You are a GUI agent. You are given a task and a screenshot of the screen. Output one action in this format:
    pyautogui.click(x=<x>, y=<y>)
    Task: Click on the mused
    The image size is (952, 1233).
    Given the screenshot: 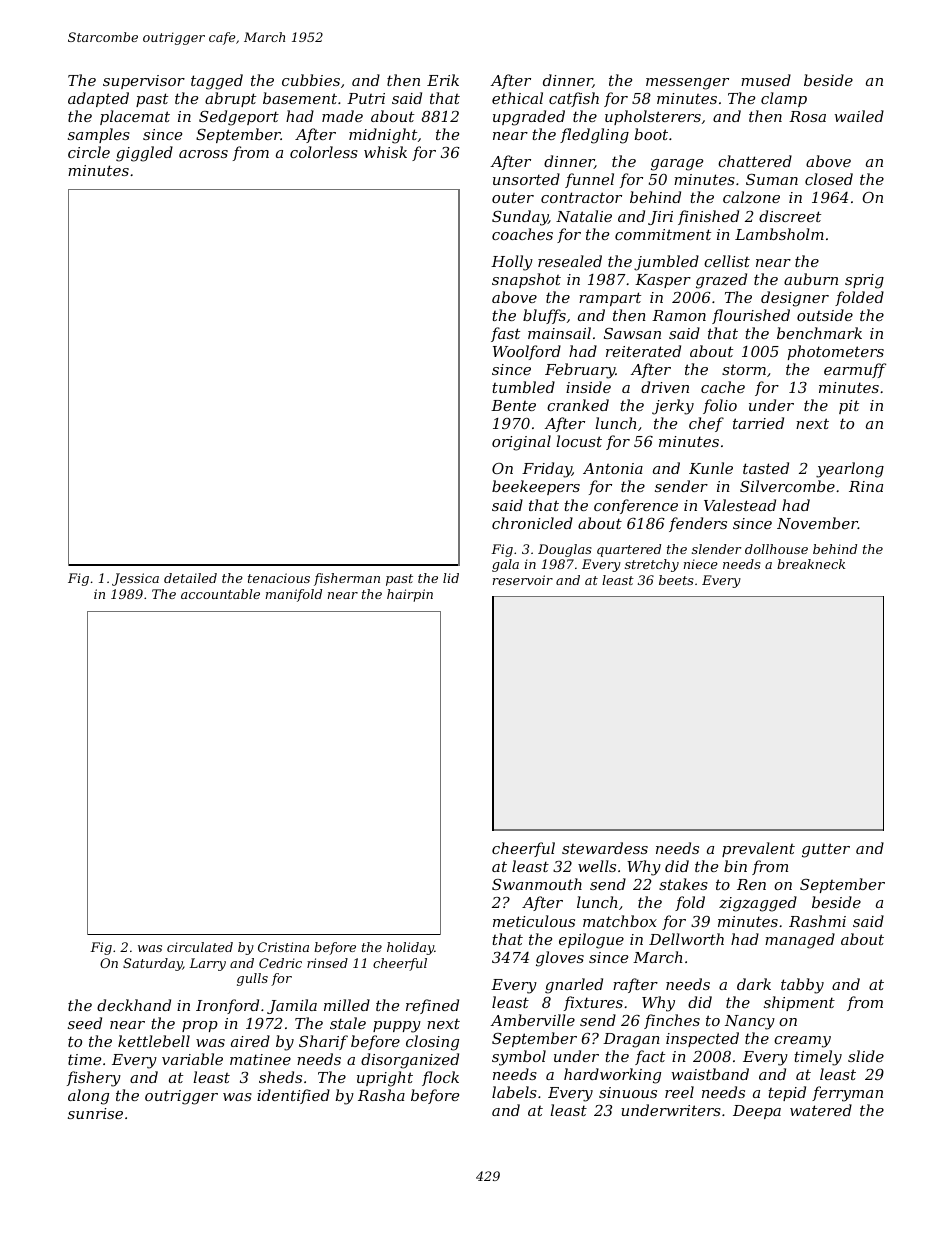 What is the action you would take?
    pyautogui.click(x=766, y=80)
